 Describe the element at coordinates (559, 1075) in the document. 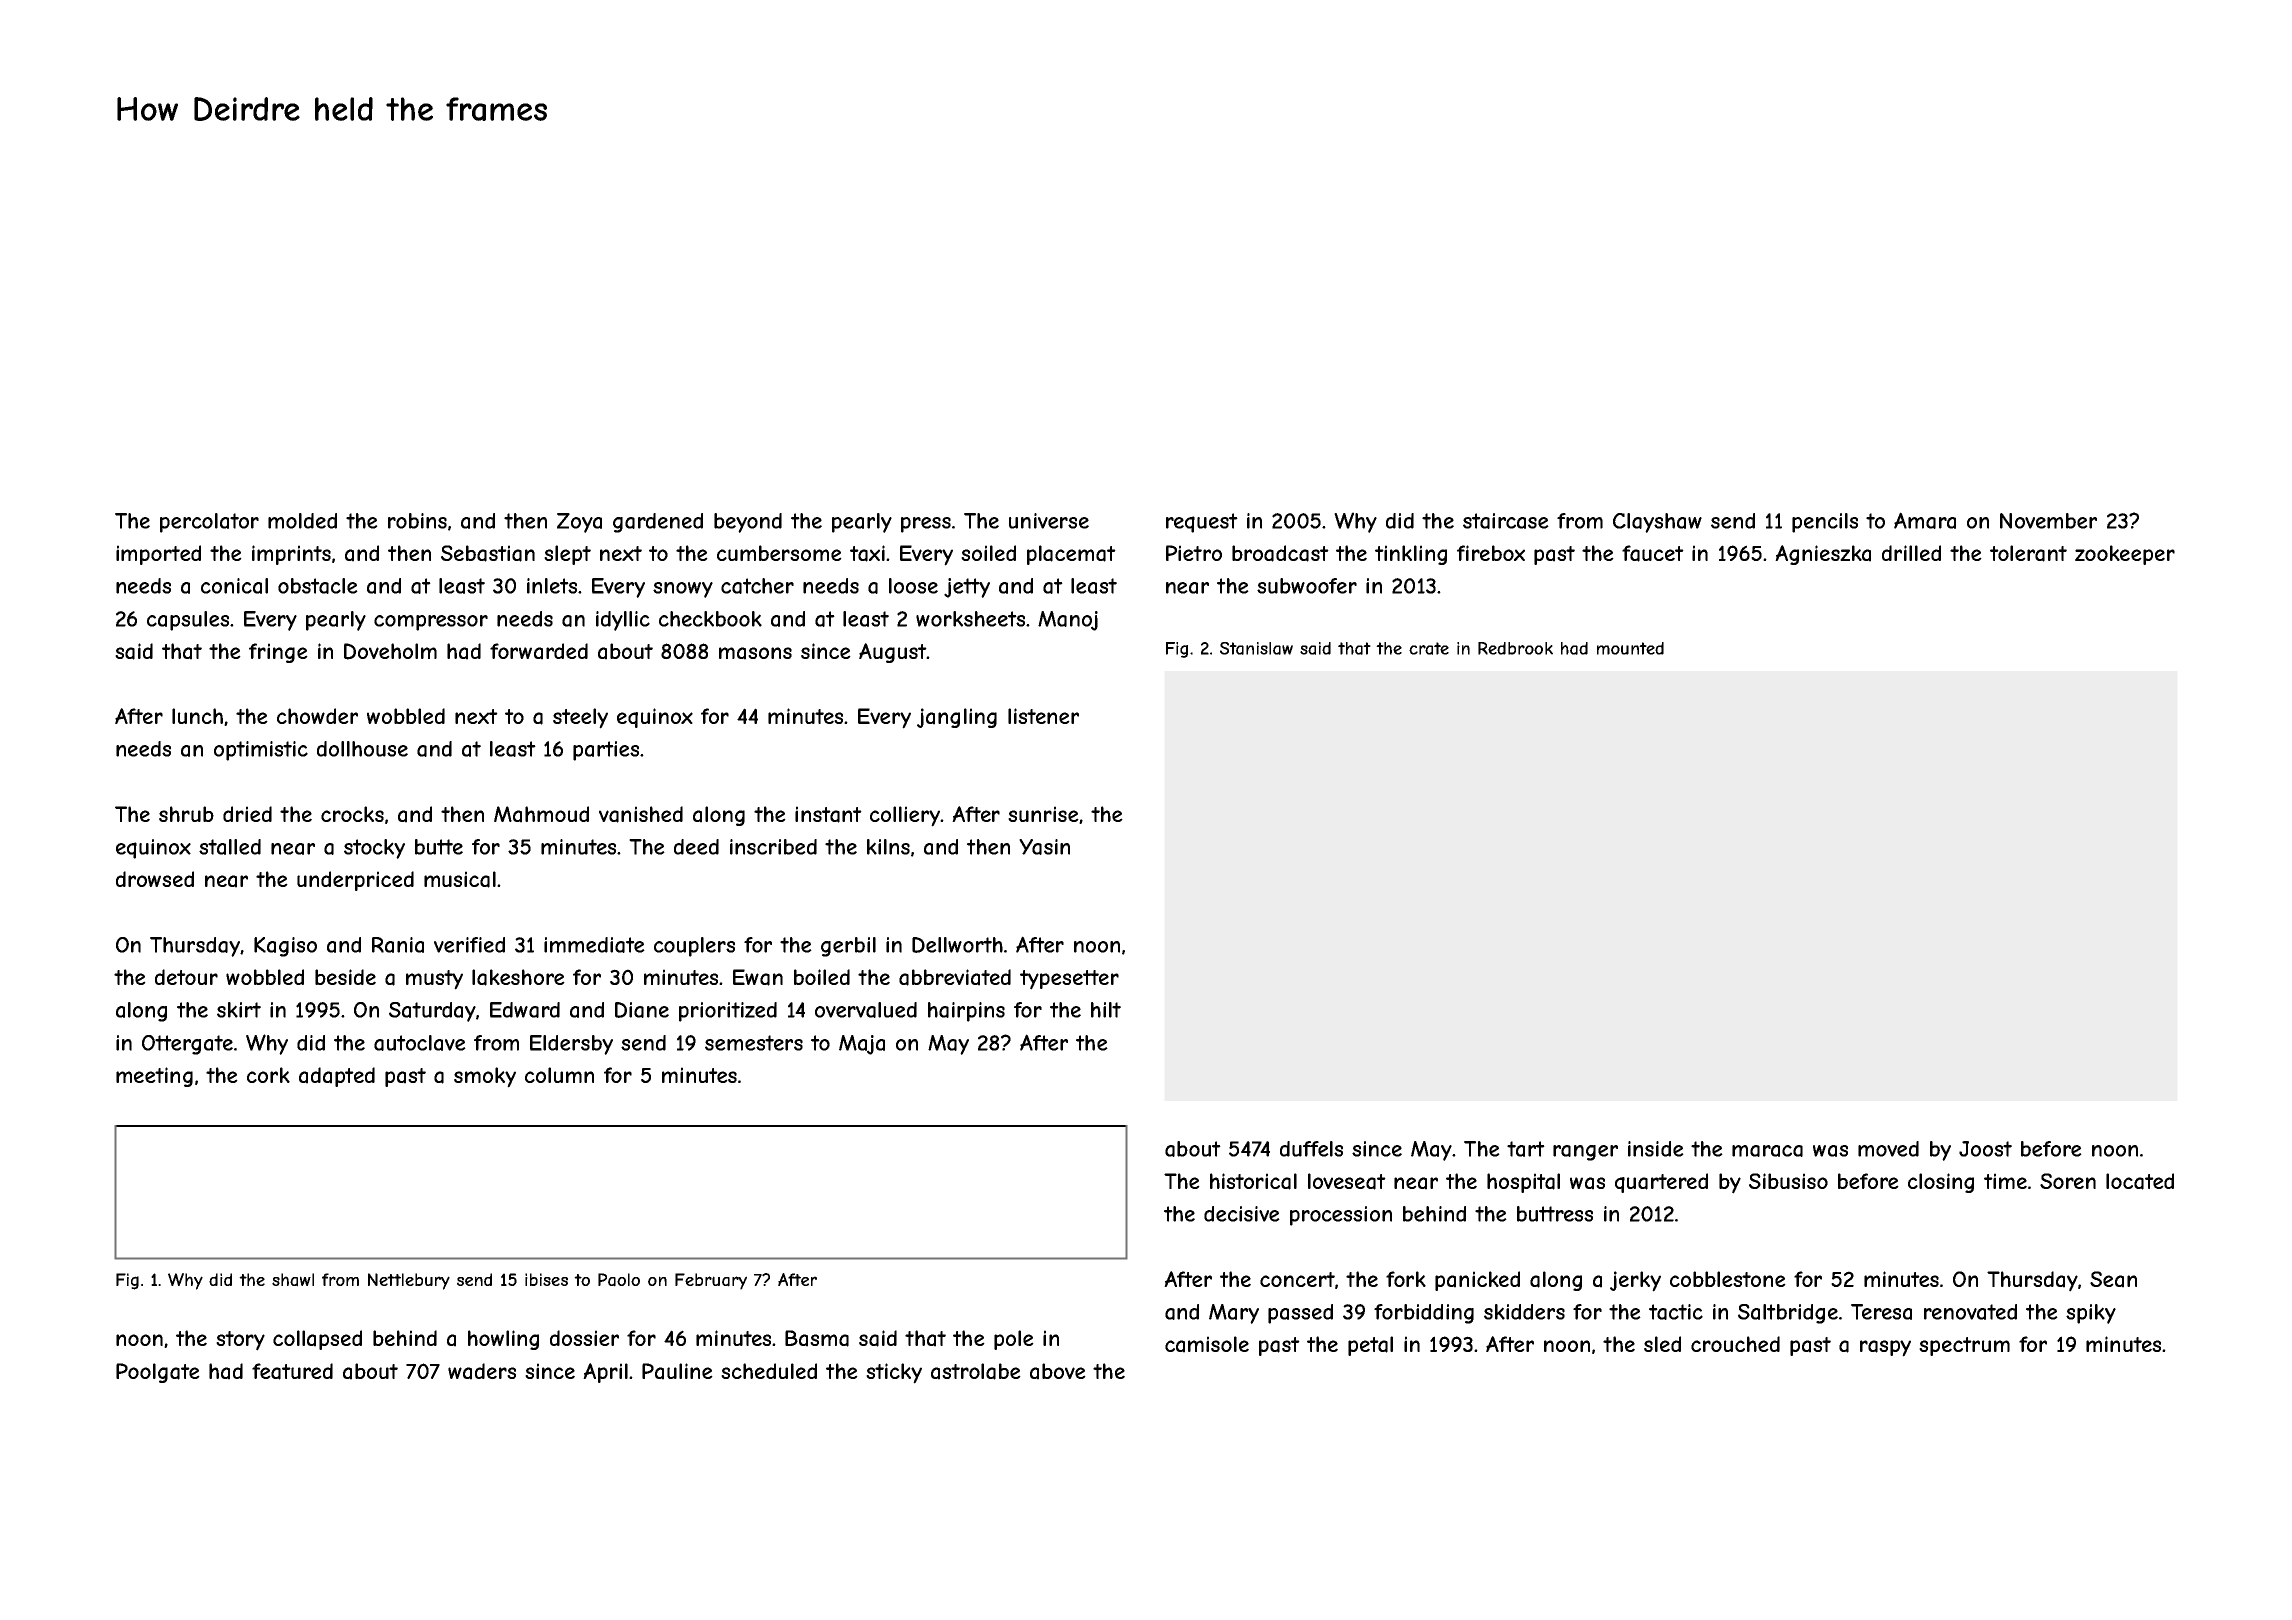

I see `column` at that location.
